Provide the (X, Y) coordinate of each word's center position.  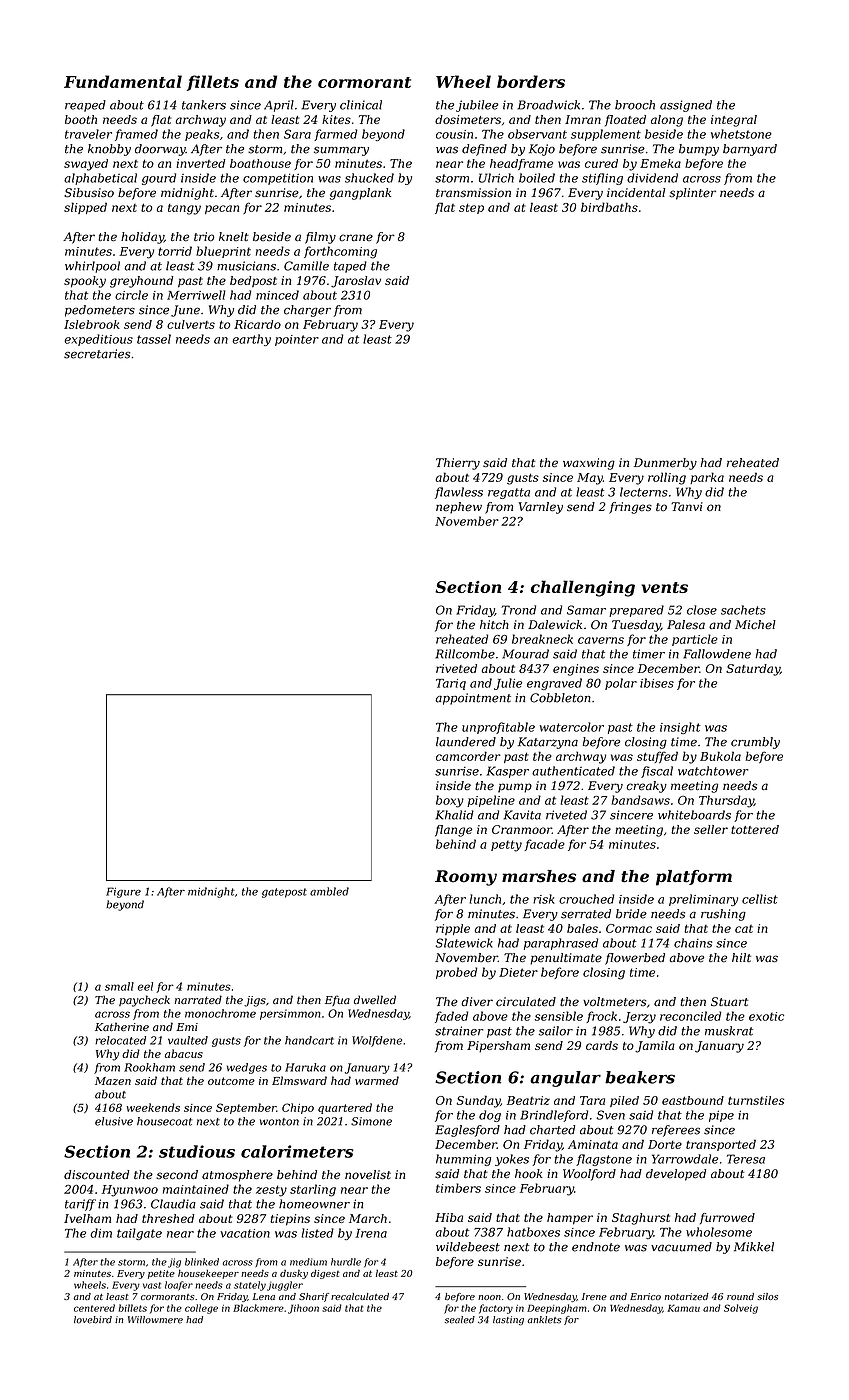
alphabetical (100, 179)
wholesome (719, 1232)
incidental (636, 193)
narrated (198, 999)
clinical (361, 105)
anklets (544, 1320)
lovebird (93, 1320)
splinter (692, 194)
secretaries (97, 354)
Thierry (458, 464)
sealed (460, 1320)
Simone (371, 1121)
